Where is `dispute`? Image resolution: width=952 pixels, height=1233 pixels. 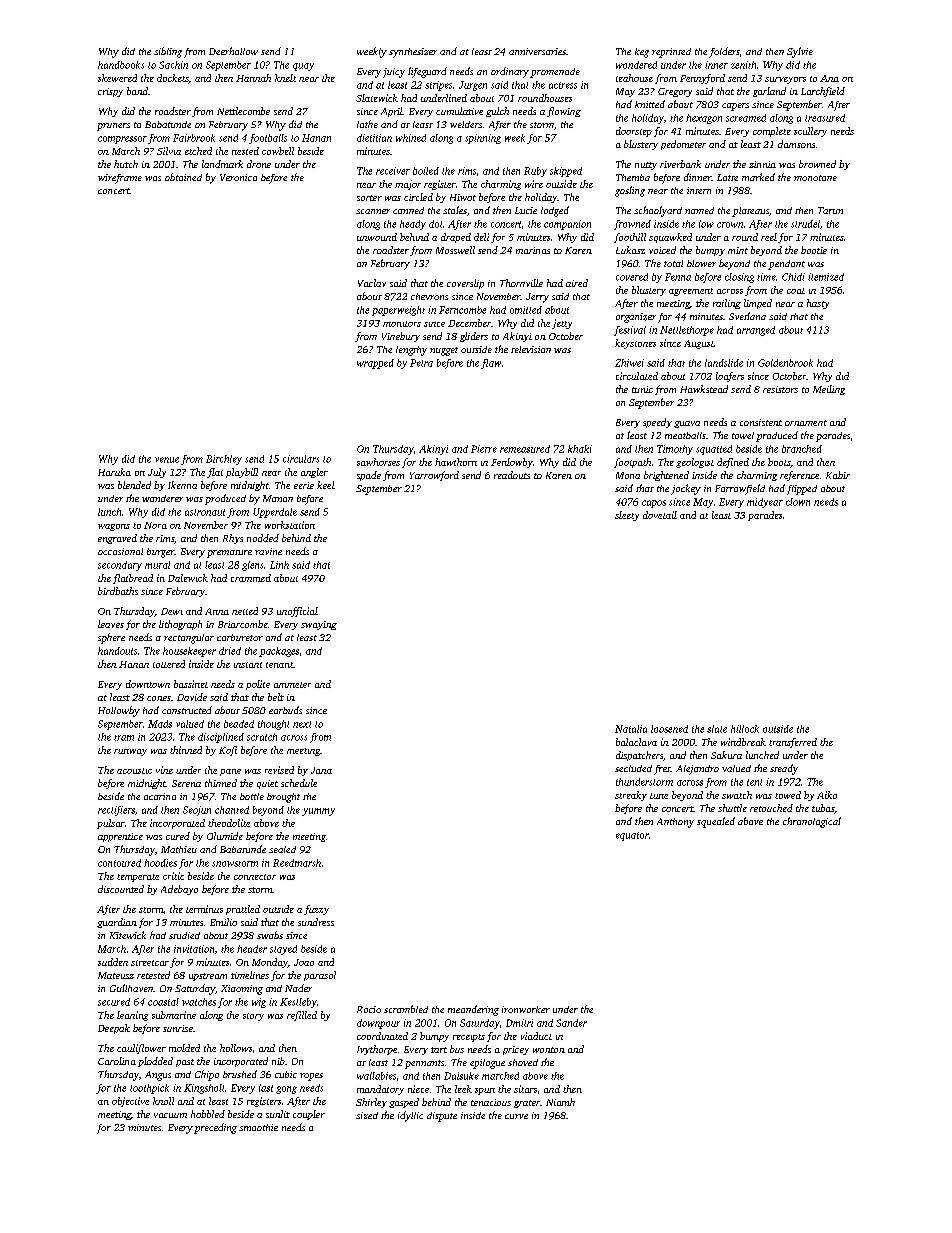
dispute is located at coordinates (442, 1117).
